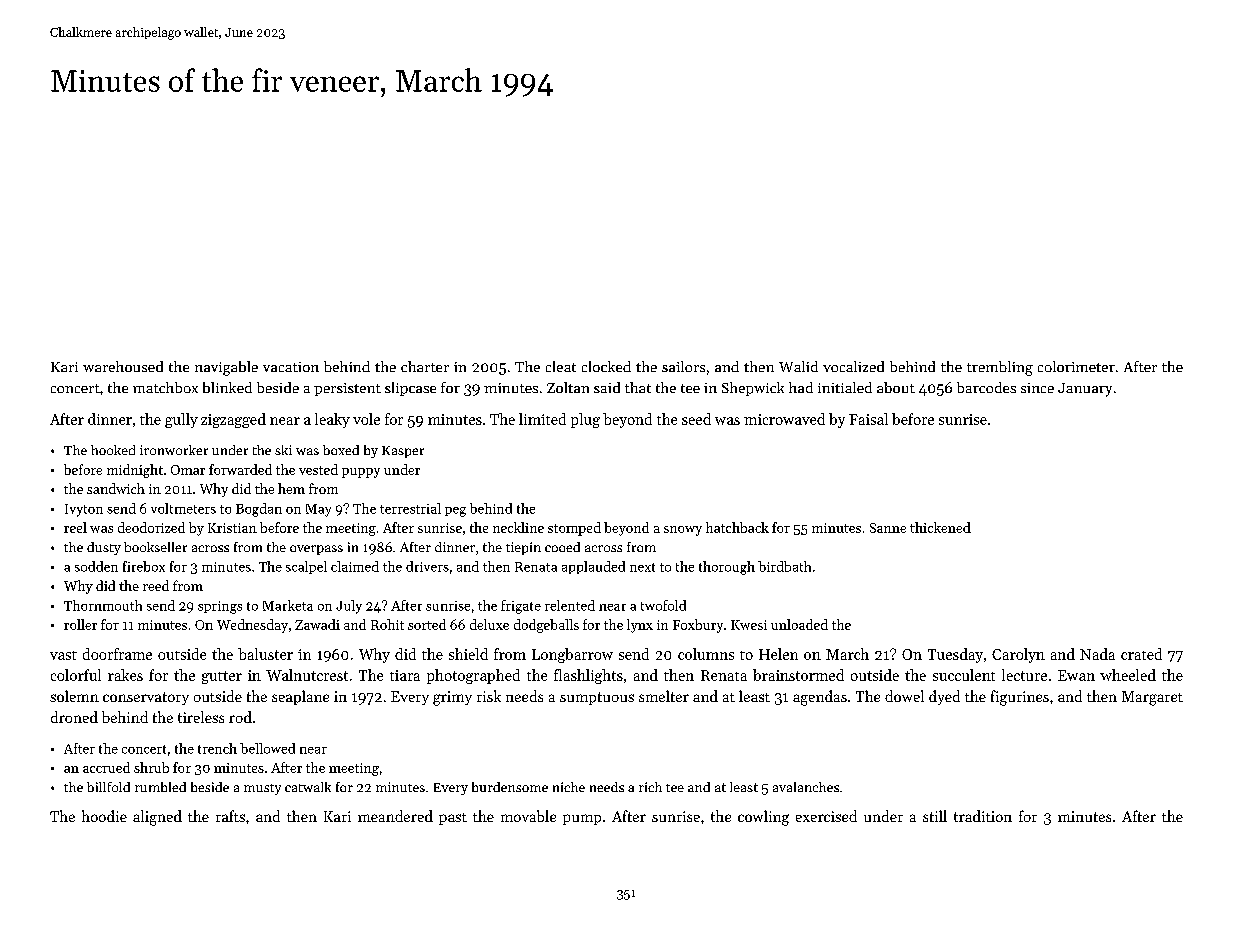 Image resolution: width=1233 pixels, height=952 pixels. I want to click on dyed, so click(944, 697).
